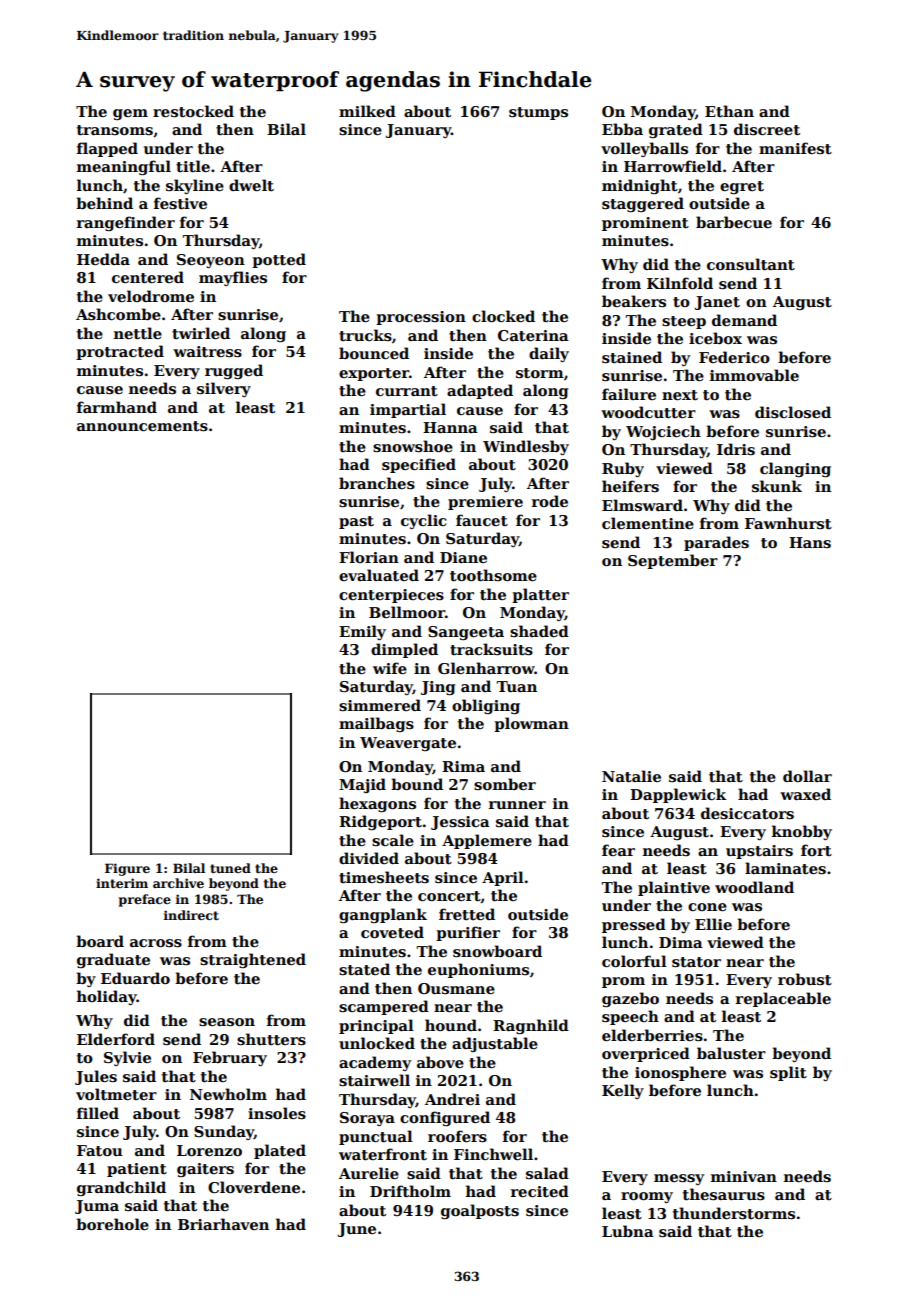 Image resolution: width=908 pixels, height=1316 pixels. Describe the element at coordinates (228, 1094) in the document. I see `Newholm` at that location.
